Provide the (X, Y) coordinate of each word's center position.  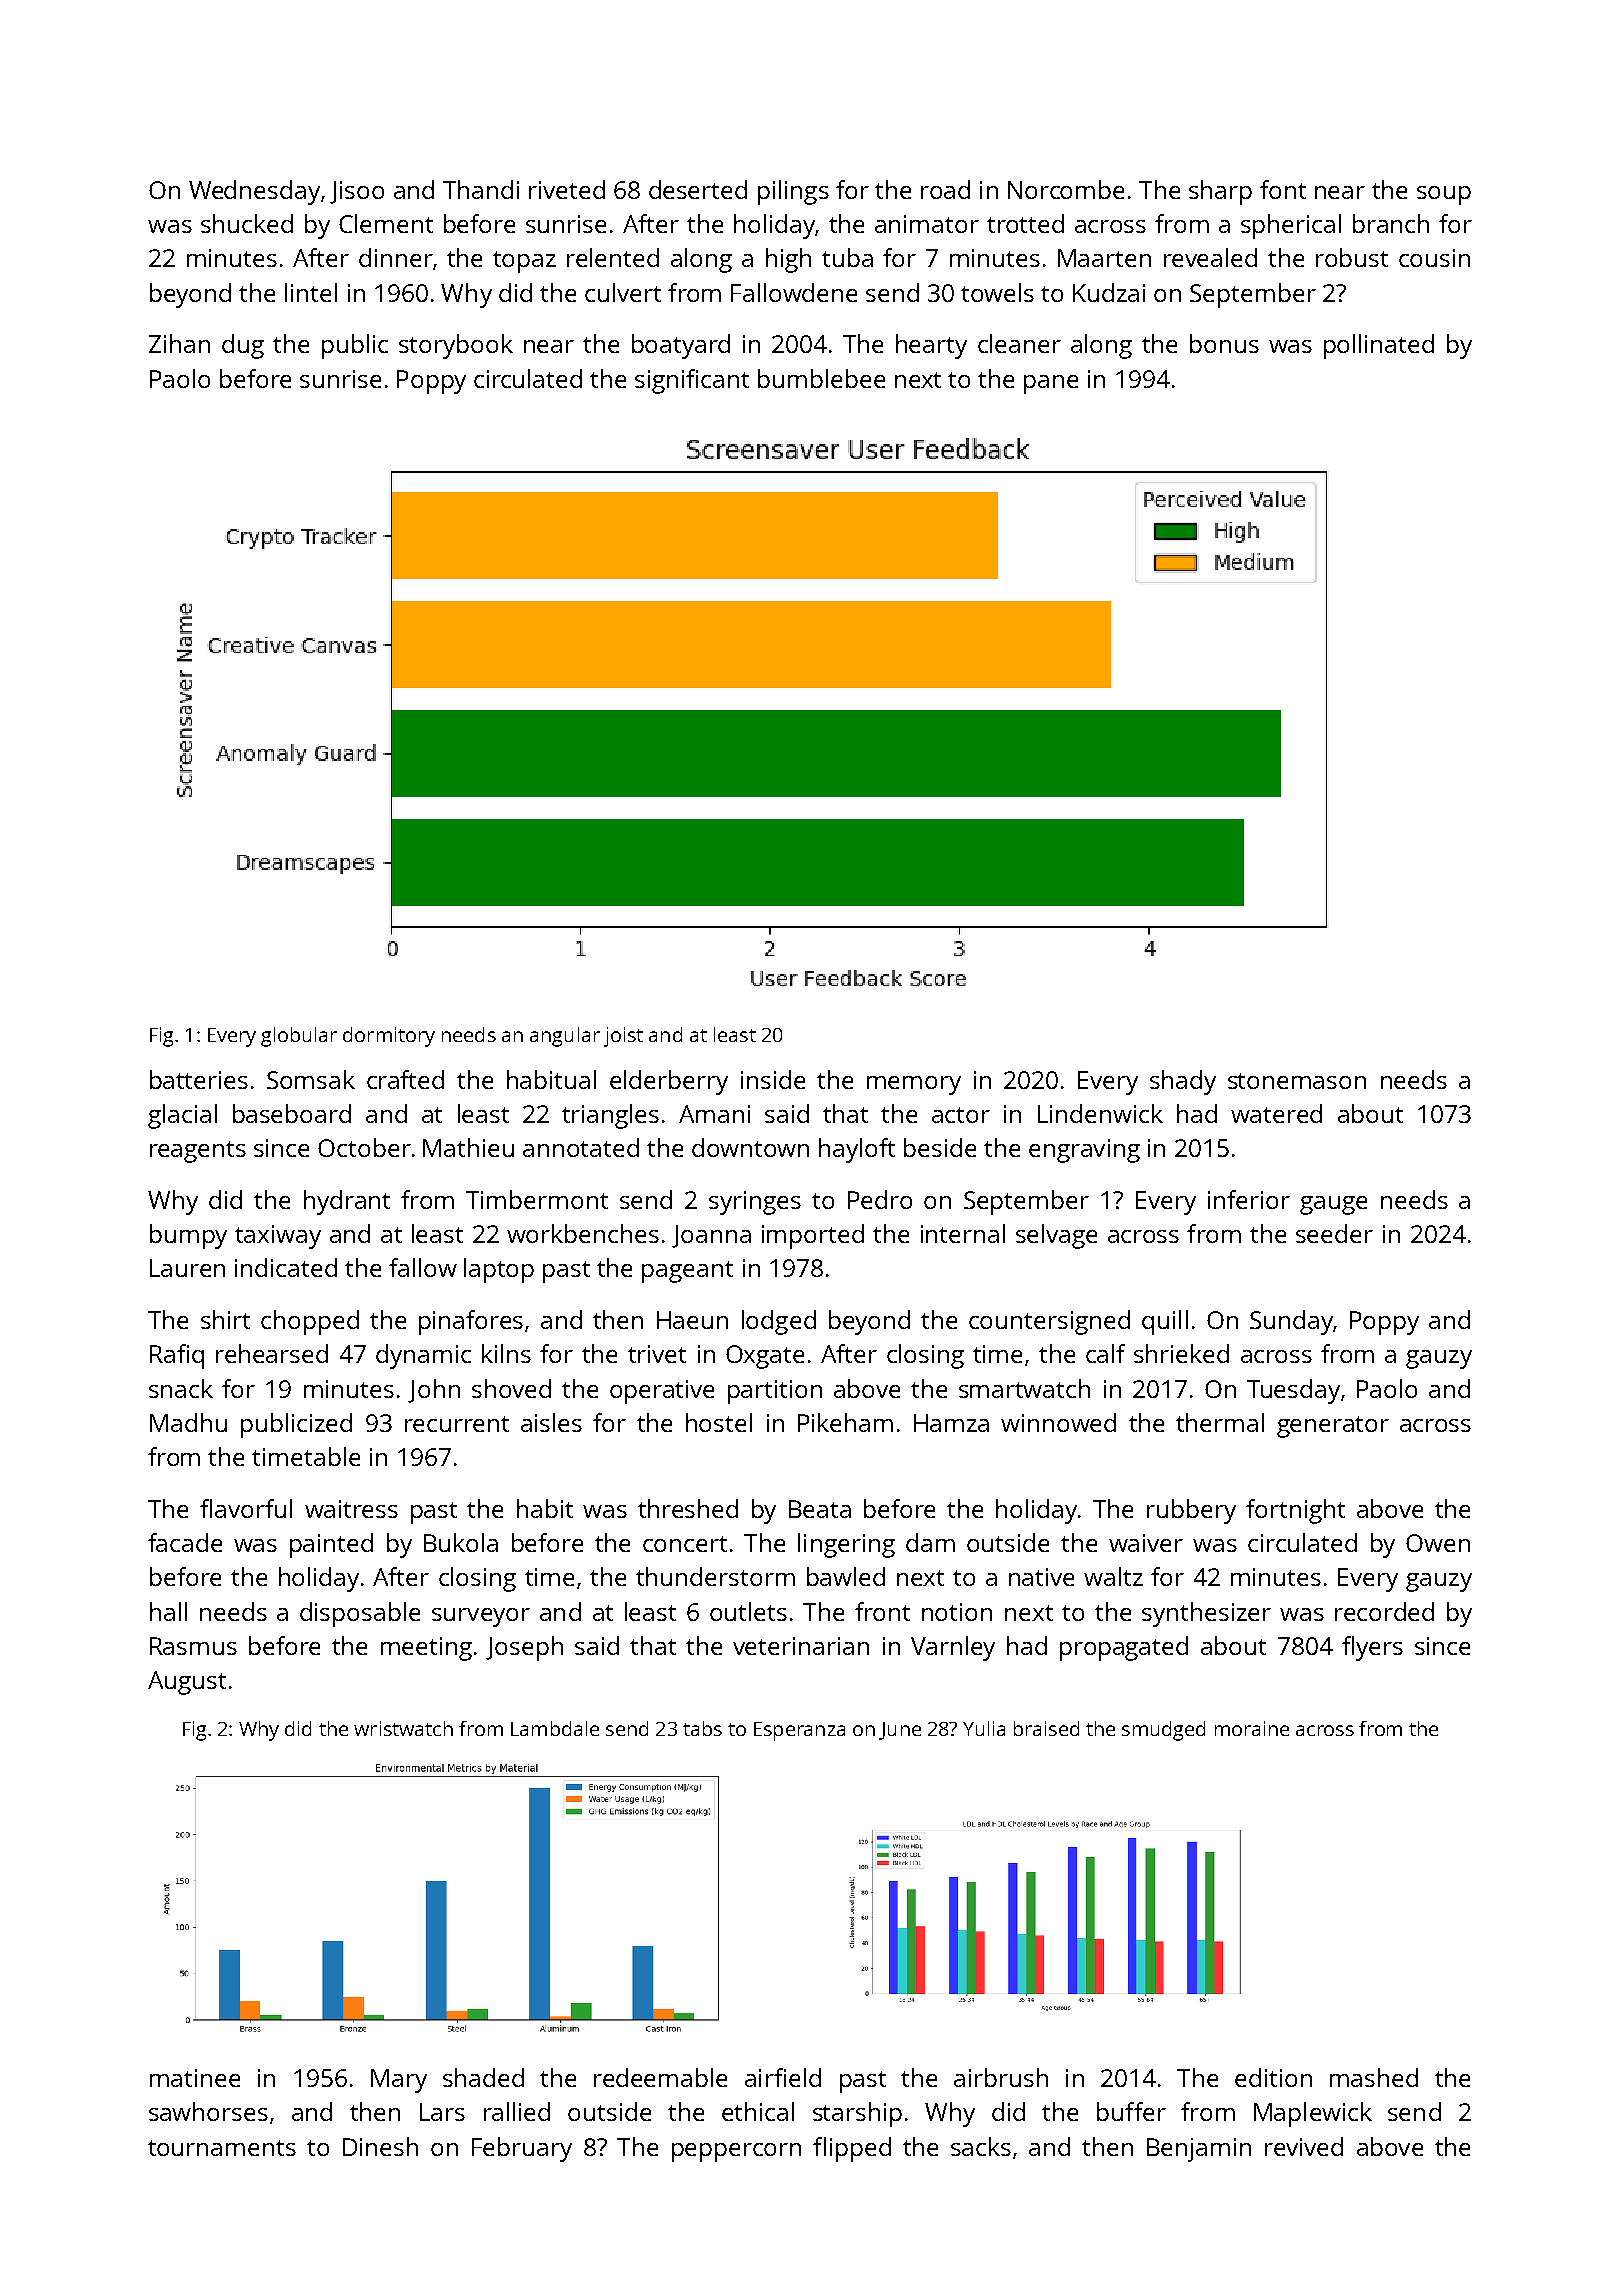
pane (1051, 384)
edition (1273, 2077)
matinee (195, 2078)
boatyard (681, 346)
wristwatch (403, 1728)
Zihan (179, 343)
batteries (199, 1079)
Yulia (984, 1728)
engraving (1084, 1151)
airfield (783, 2077)
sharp (1220, 192)
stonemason (1297, 1081)
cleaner (1019, 343)
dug (243, 346)
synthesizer (1206, 1614)
